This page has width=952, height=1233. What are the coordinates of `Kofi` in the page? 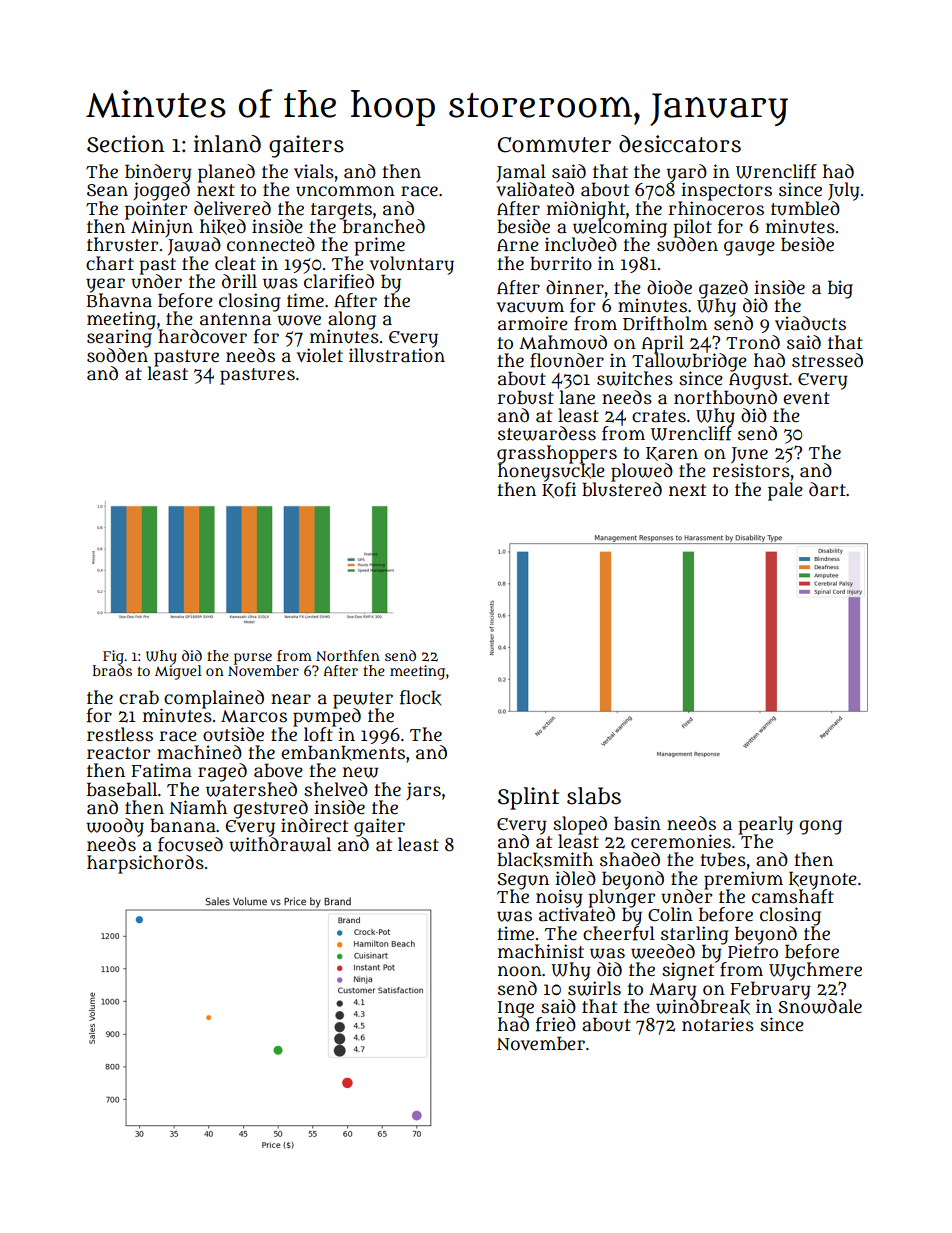 It's located at (559, 490).
